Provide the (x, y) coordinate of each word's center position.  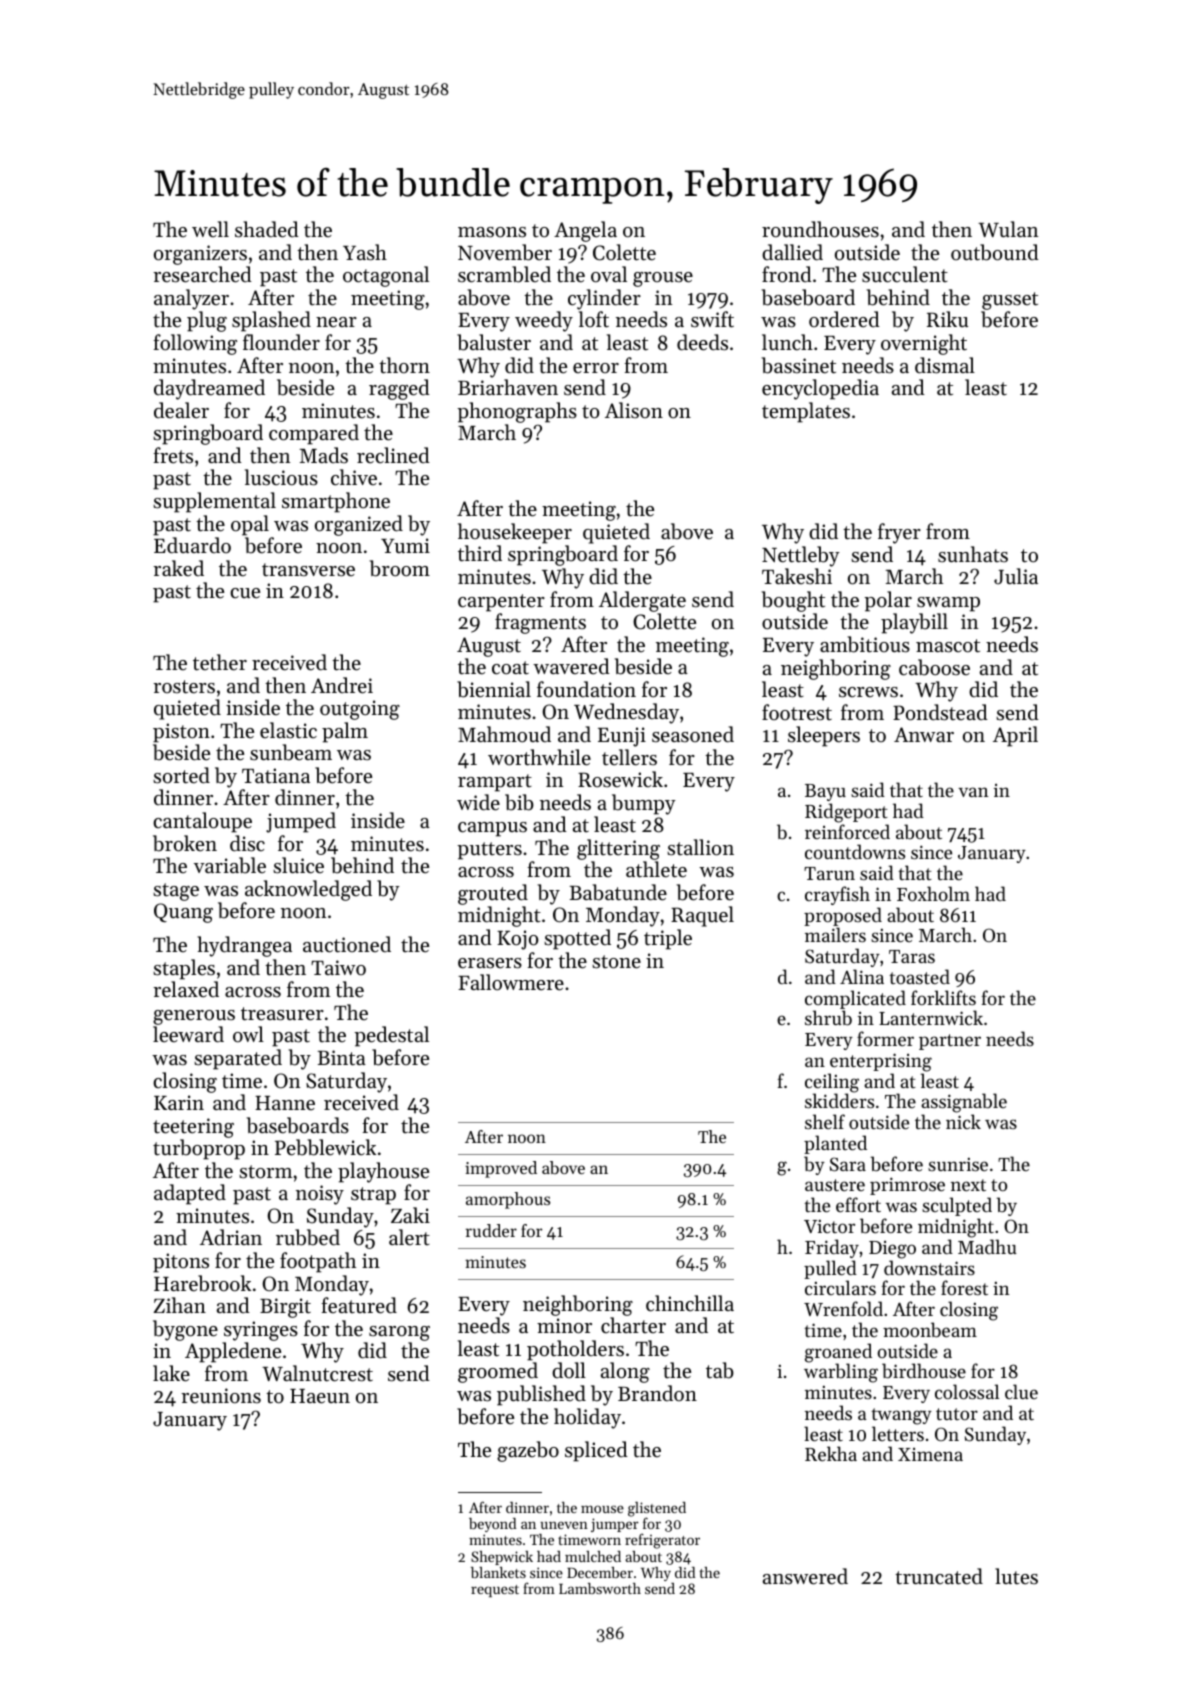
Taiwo (338, 967)
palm (345, 732)
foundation (586, 689)
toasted (919, 976)
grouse (663, 279)
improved (501, 1169)
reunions (221, 1396)
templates (806, 412)
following (195, 344)
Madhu (987, 1246)
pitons (181, 1263)
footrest (797, 712)
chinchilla (690, 1303)
